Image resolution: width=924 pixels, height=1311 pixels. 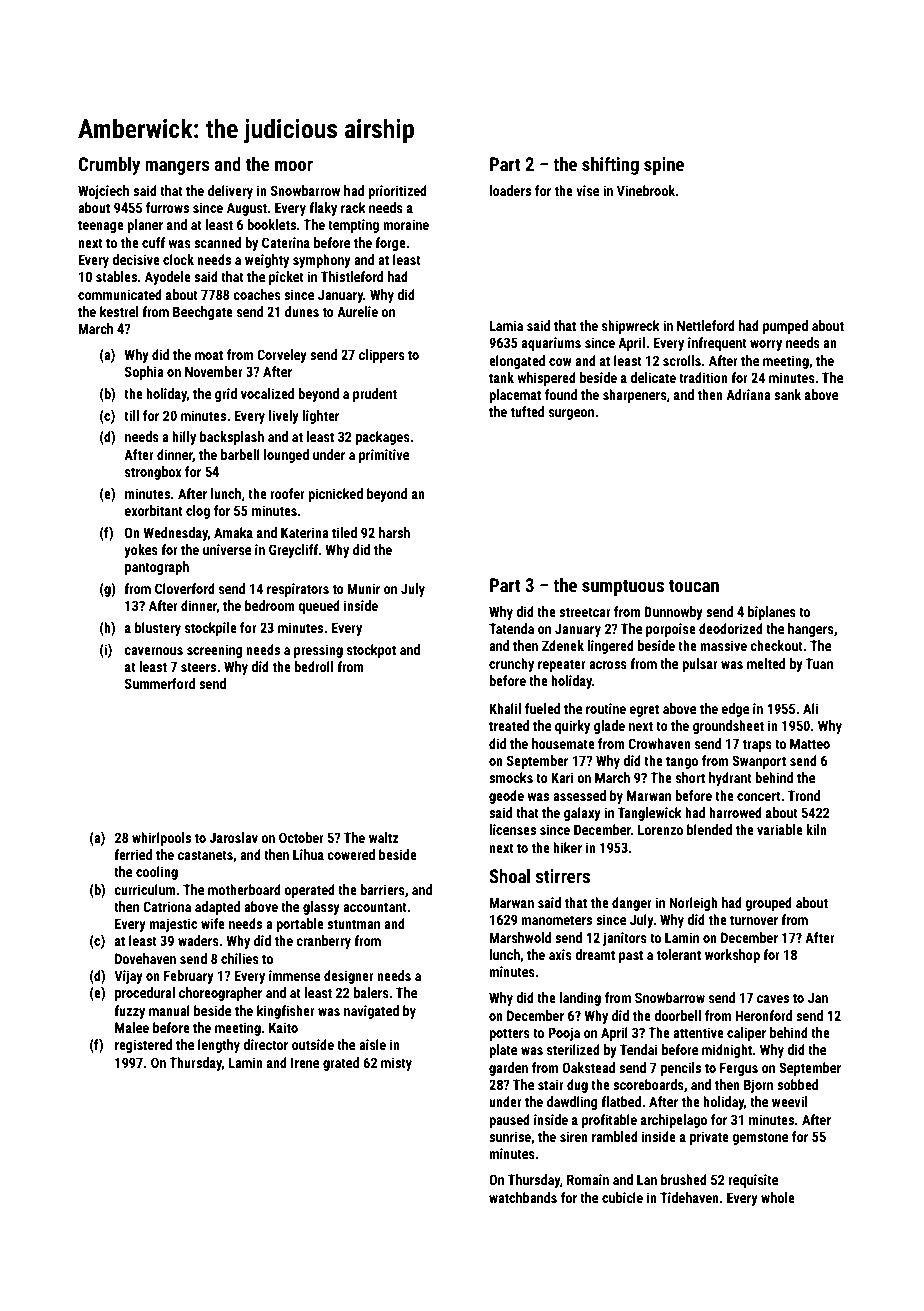 What do you see at coordinates (562, 777) in the screenshot?
I see `Kari` at bounding box center [562, 777].
